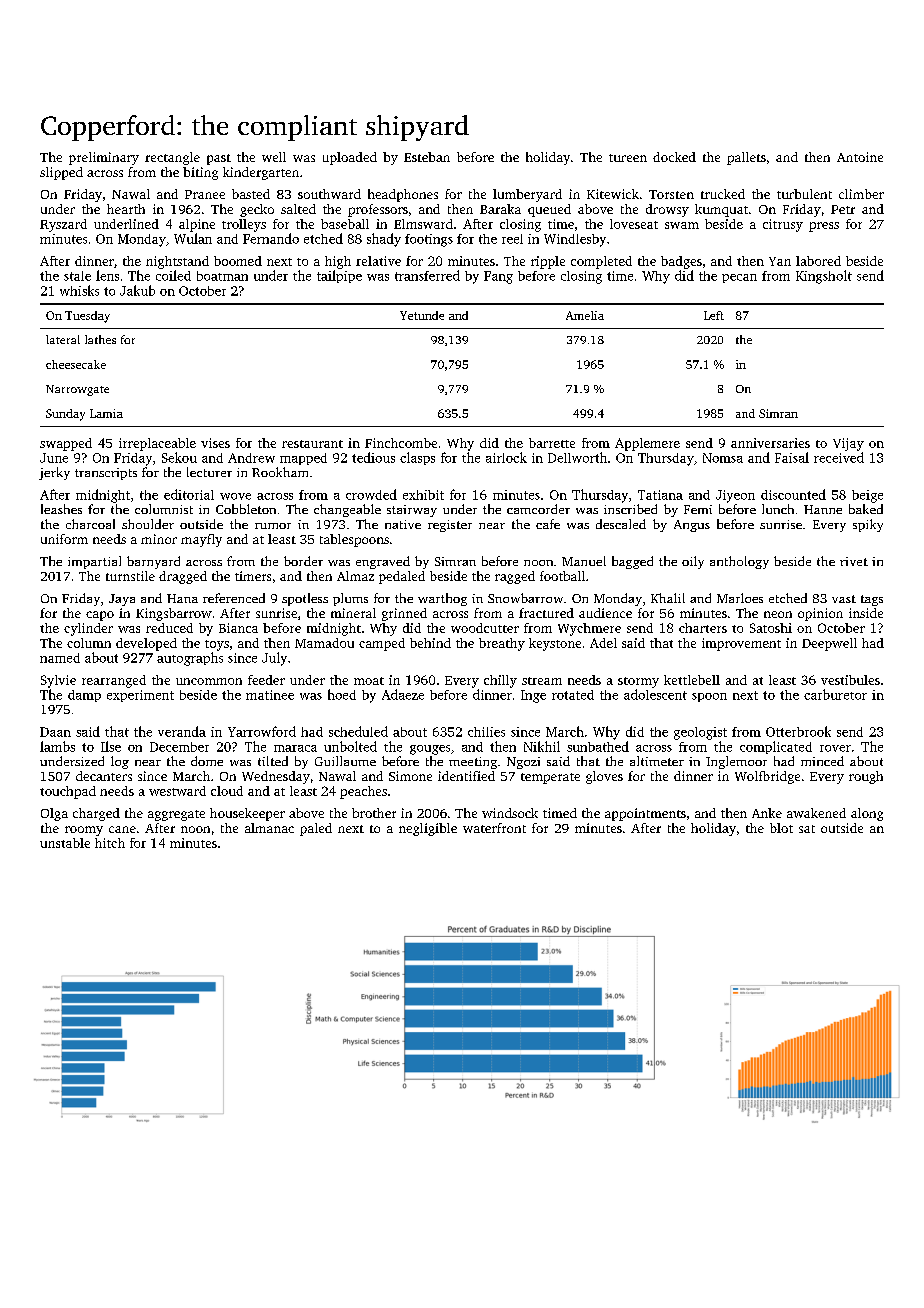 This page has width=924, height=1308. Describe the element at coordinates (674, 157) in the page. I see `docked` at that location.
